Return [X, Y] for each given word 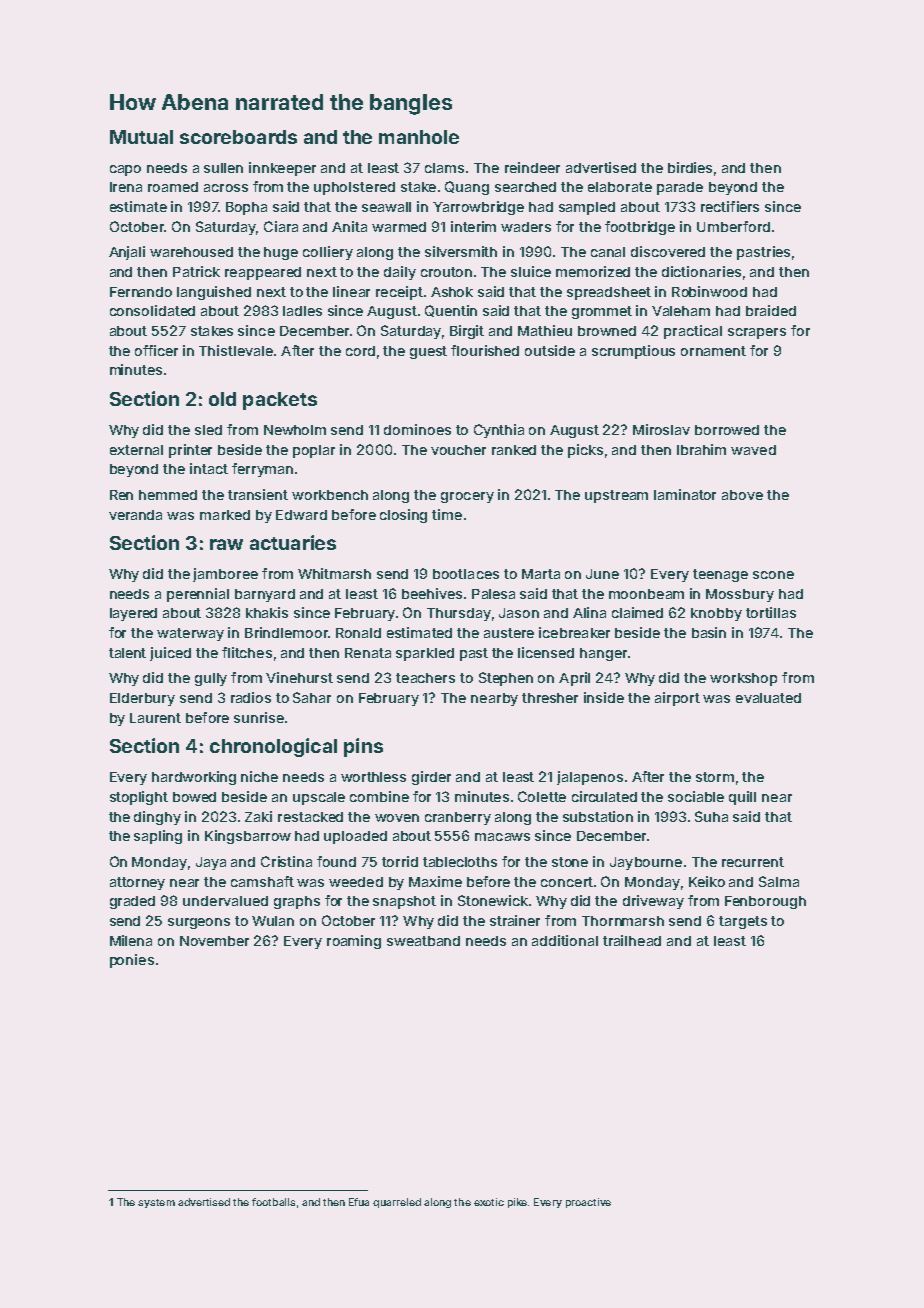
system [156, 1203]
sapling [158, 837]
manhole [419, 137]
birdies [690, 167]
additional [565, 940]
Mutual [141, 137]
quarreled [397, 1203]
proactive [588, 1203]
